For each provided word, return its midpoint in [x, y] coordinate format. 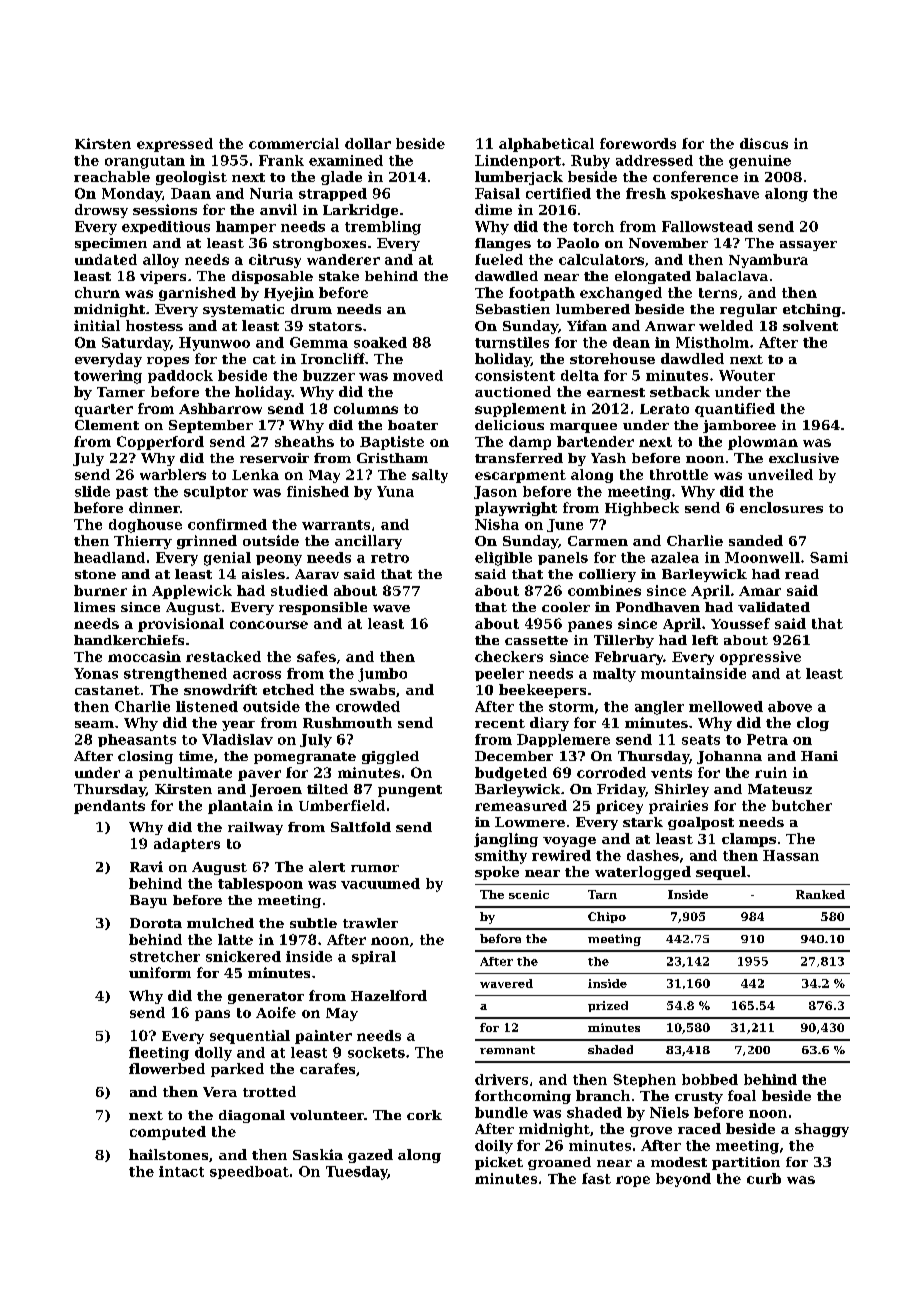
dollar [368, 143]
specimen [111, 244]
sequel [721, 873]
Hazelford [389, 995]
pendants [109, 807]
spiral [374, 957]
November [668, 243]
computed [168, 1133]
